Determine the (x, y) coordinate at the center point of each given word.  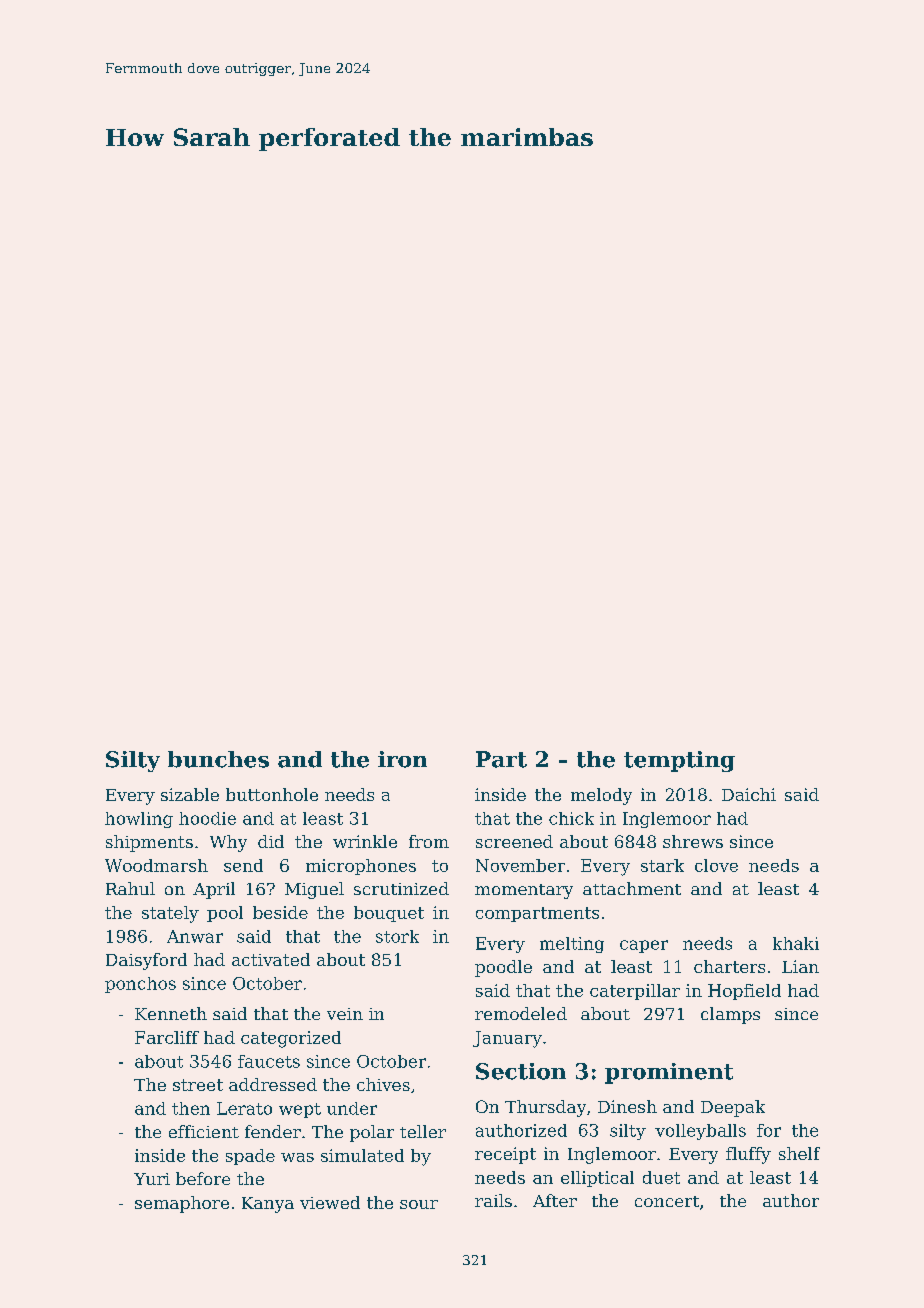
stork (397, 936)
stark (662, 865)
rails (493, 1200)
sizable (190, 794)
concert (667, 1201)
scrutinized (401, 888)
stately (170, 914)
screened (514, 841)
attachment (632, 888)
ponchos (140, 985)
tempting (679, 761)
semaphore (182, 1204)
